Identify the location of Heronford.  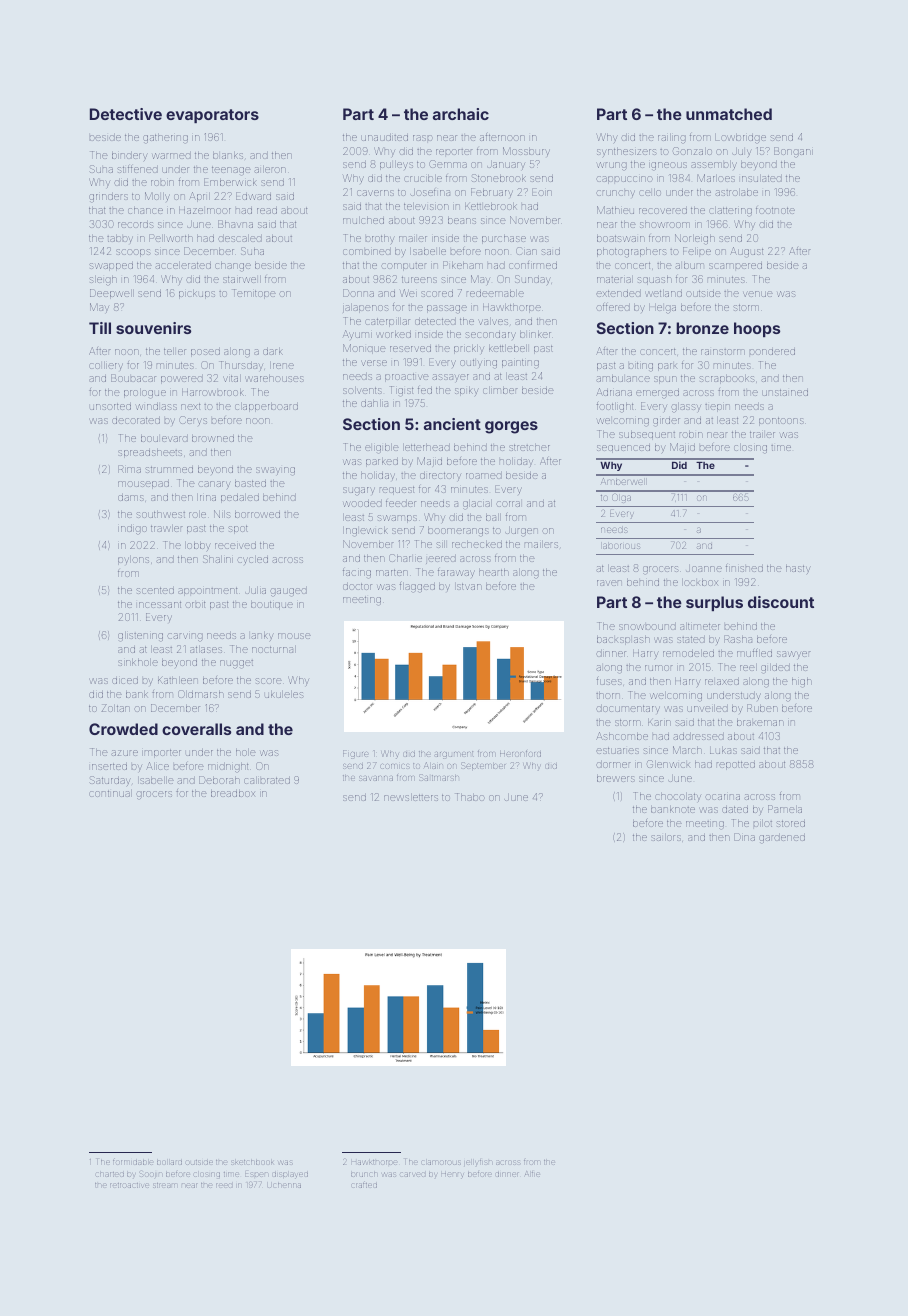
(520, 753).
